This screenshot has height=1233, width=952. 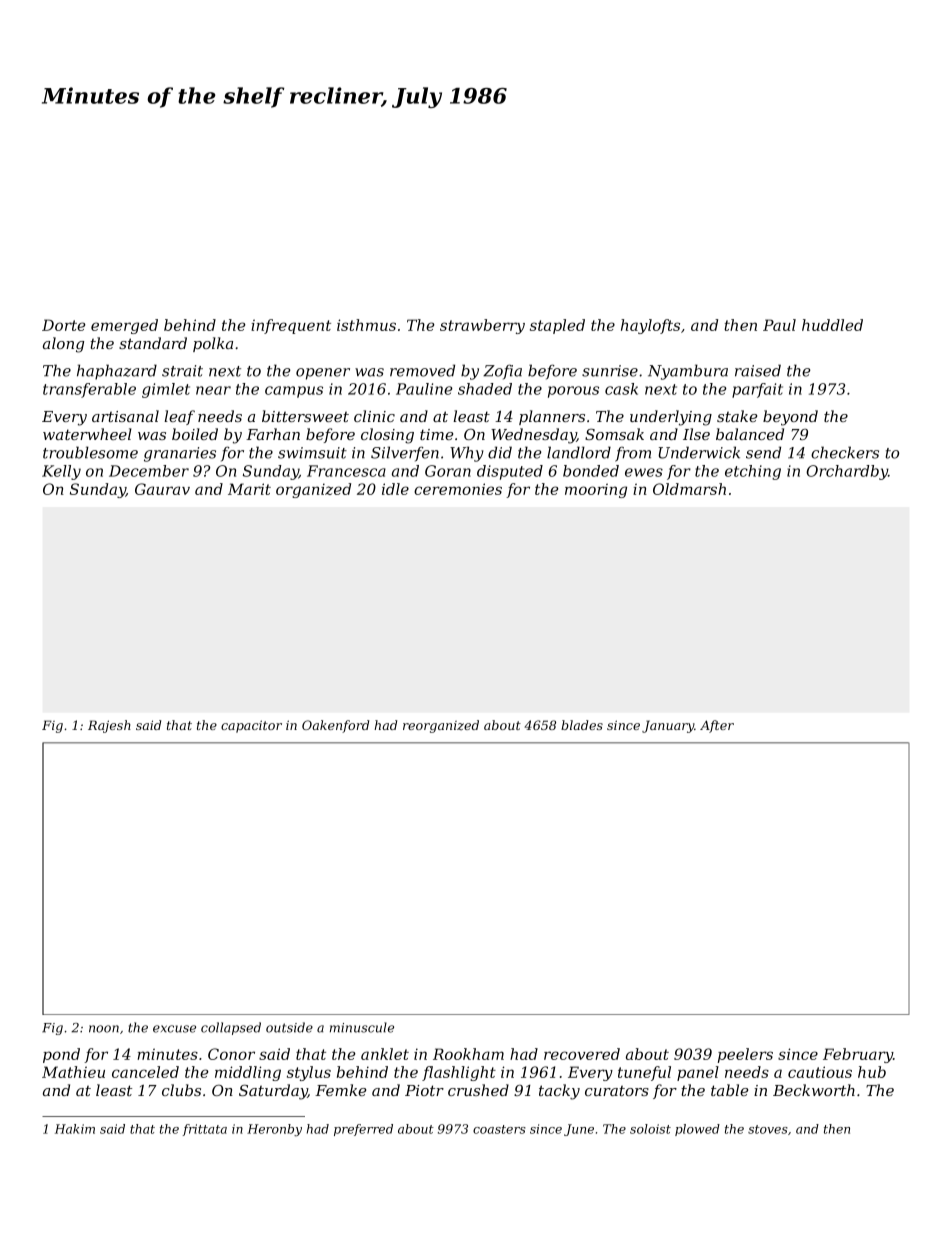 What do you see at coordinates (363, 1130) in the screenshot?
I see `preferred` at bounding box center [363, 1130].
